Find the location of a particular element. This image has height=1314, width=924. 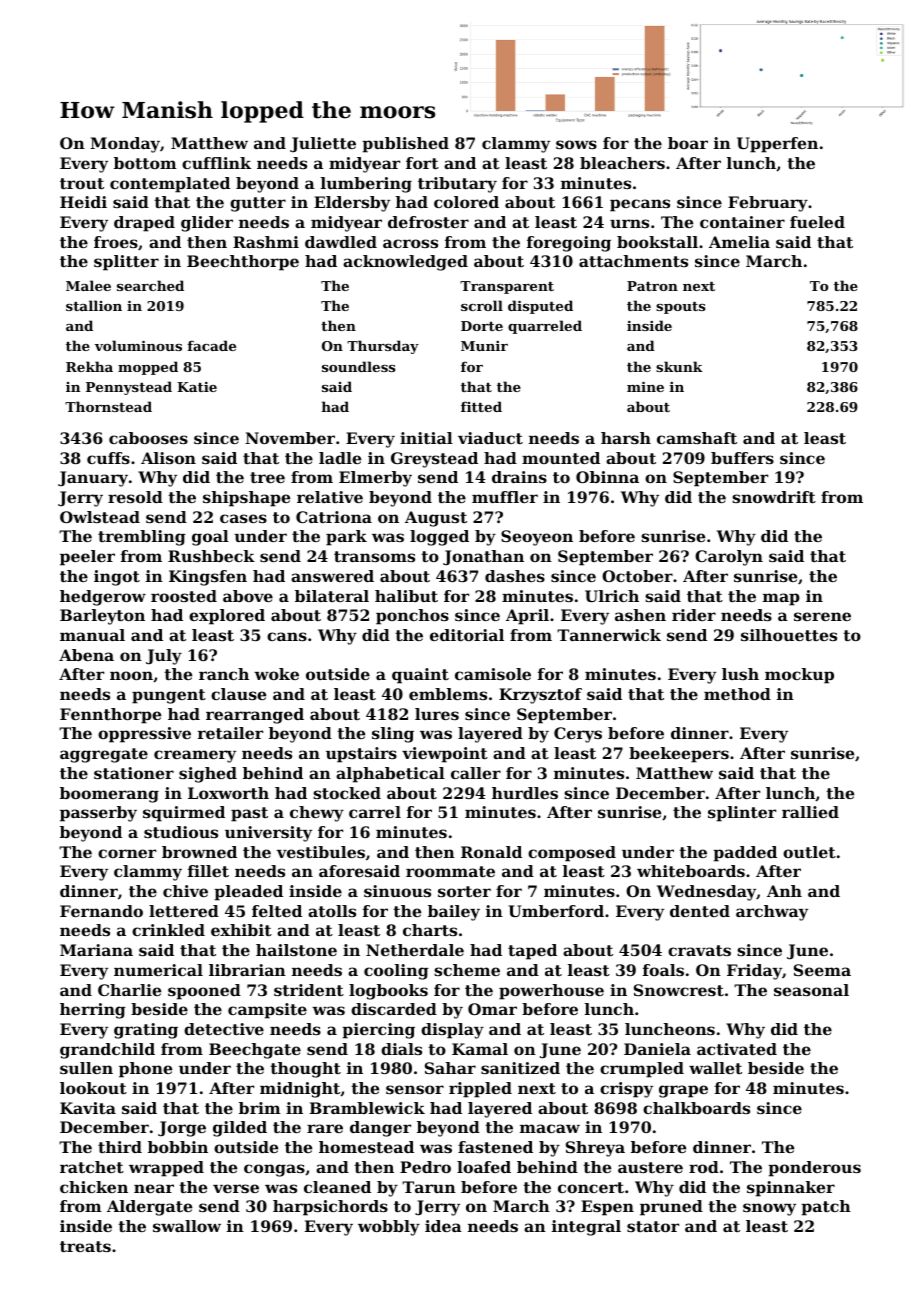

sows is located at coordinates (576, 144).
